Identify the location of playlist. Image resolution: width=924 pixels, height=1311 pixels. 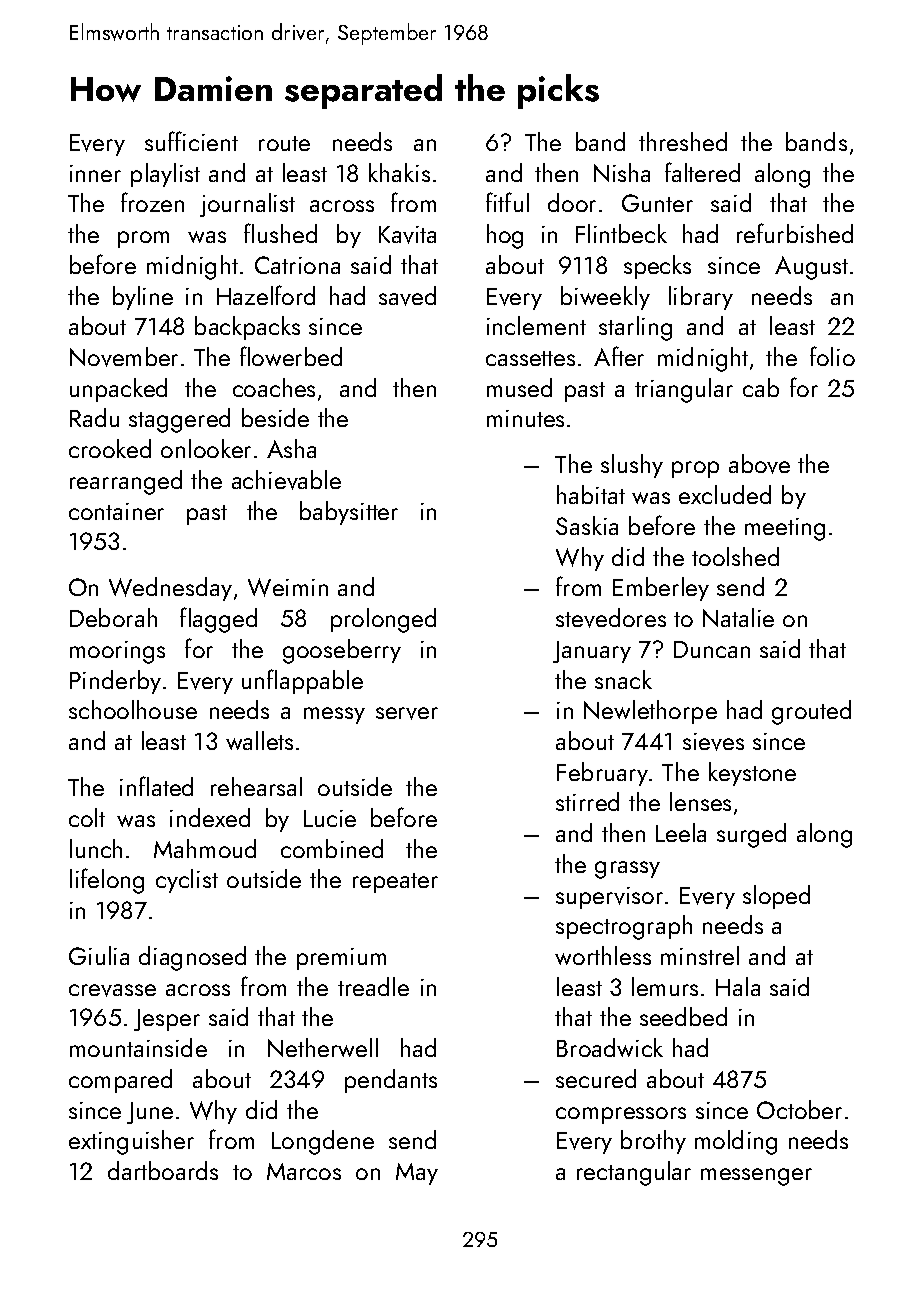
(165, 175).
